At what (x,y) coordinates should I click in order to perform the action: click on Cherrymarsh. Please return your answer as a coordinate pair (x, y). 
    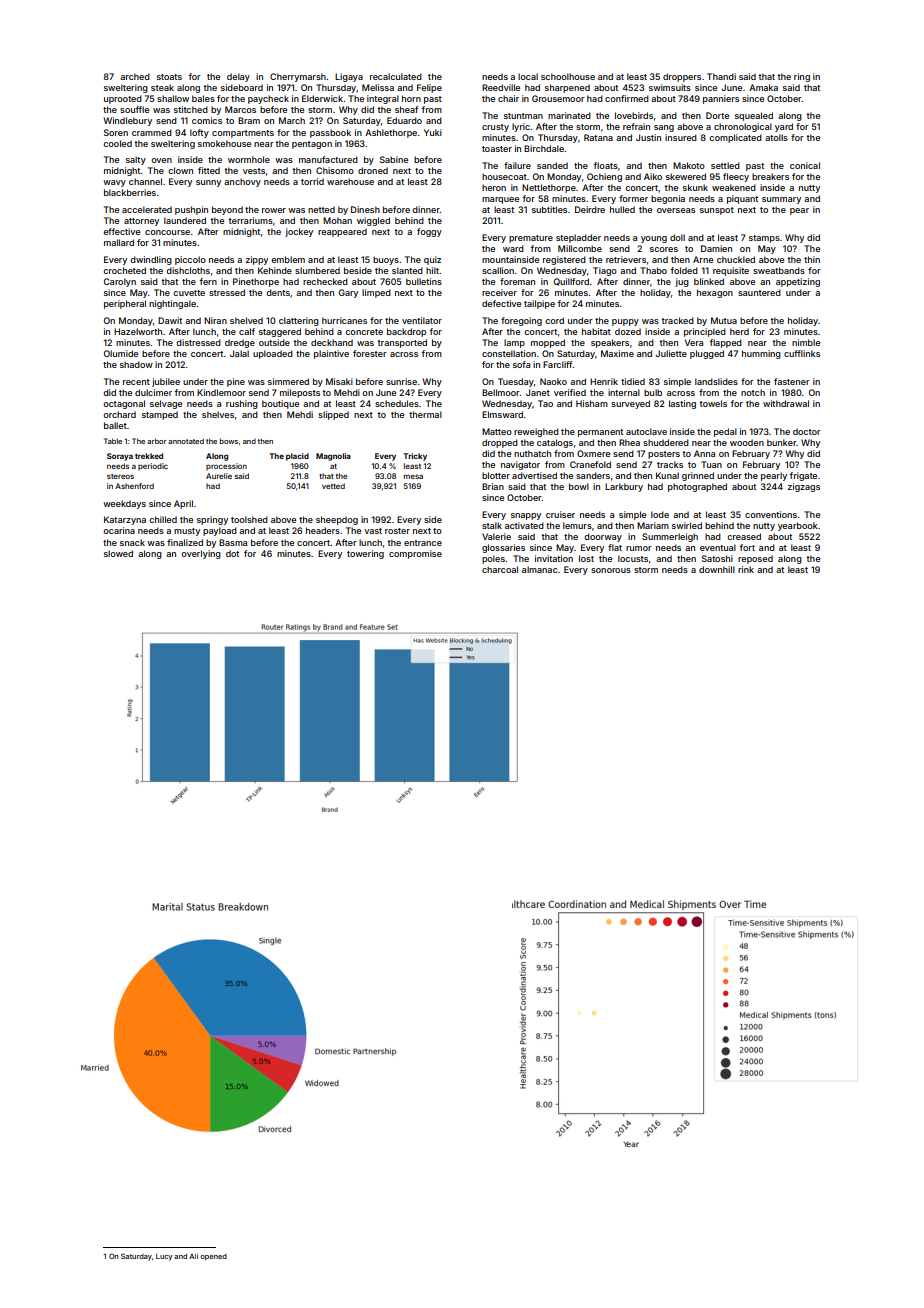
    Looking at the image, I should click on (298, 77).
